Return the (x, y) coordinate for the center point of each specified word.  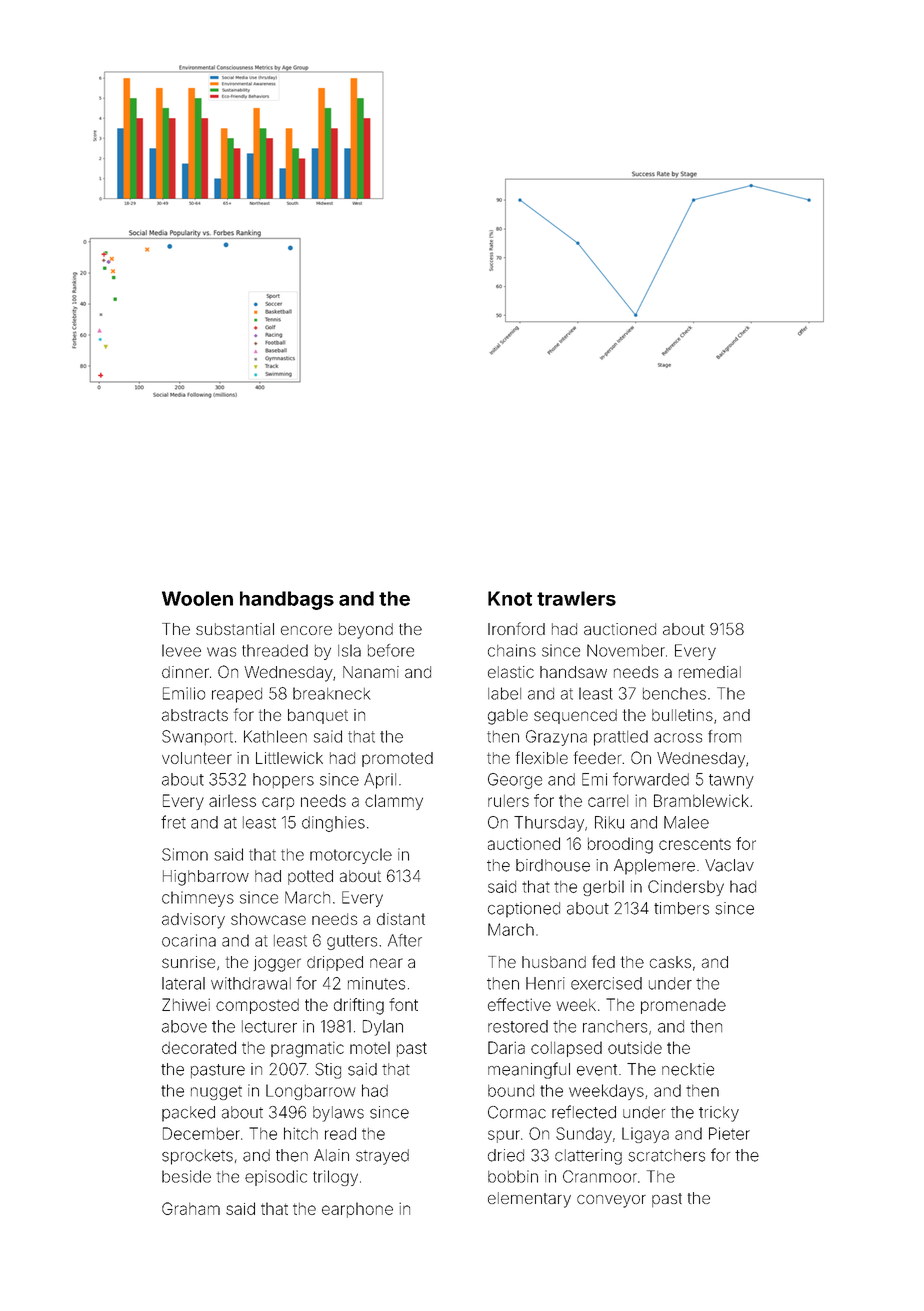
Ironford (516, 628)
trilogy (335, 1178)
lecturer (269, 1026)
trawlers (576, 598)
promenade (683, 1006)
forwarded (651, 779)
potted (310, 877)
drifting (359, 1006)
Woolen (197, 598)
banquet (318, 716)
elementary (529, 1200)
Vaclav (729, 865)
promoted (397, 759)
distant (401, 919)
